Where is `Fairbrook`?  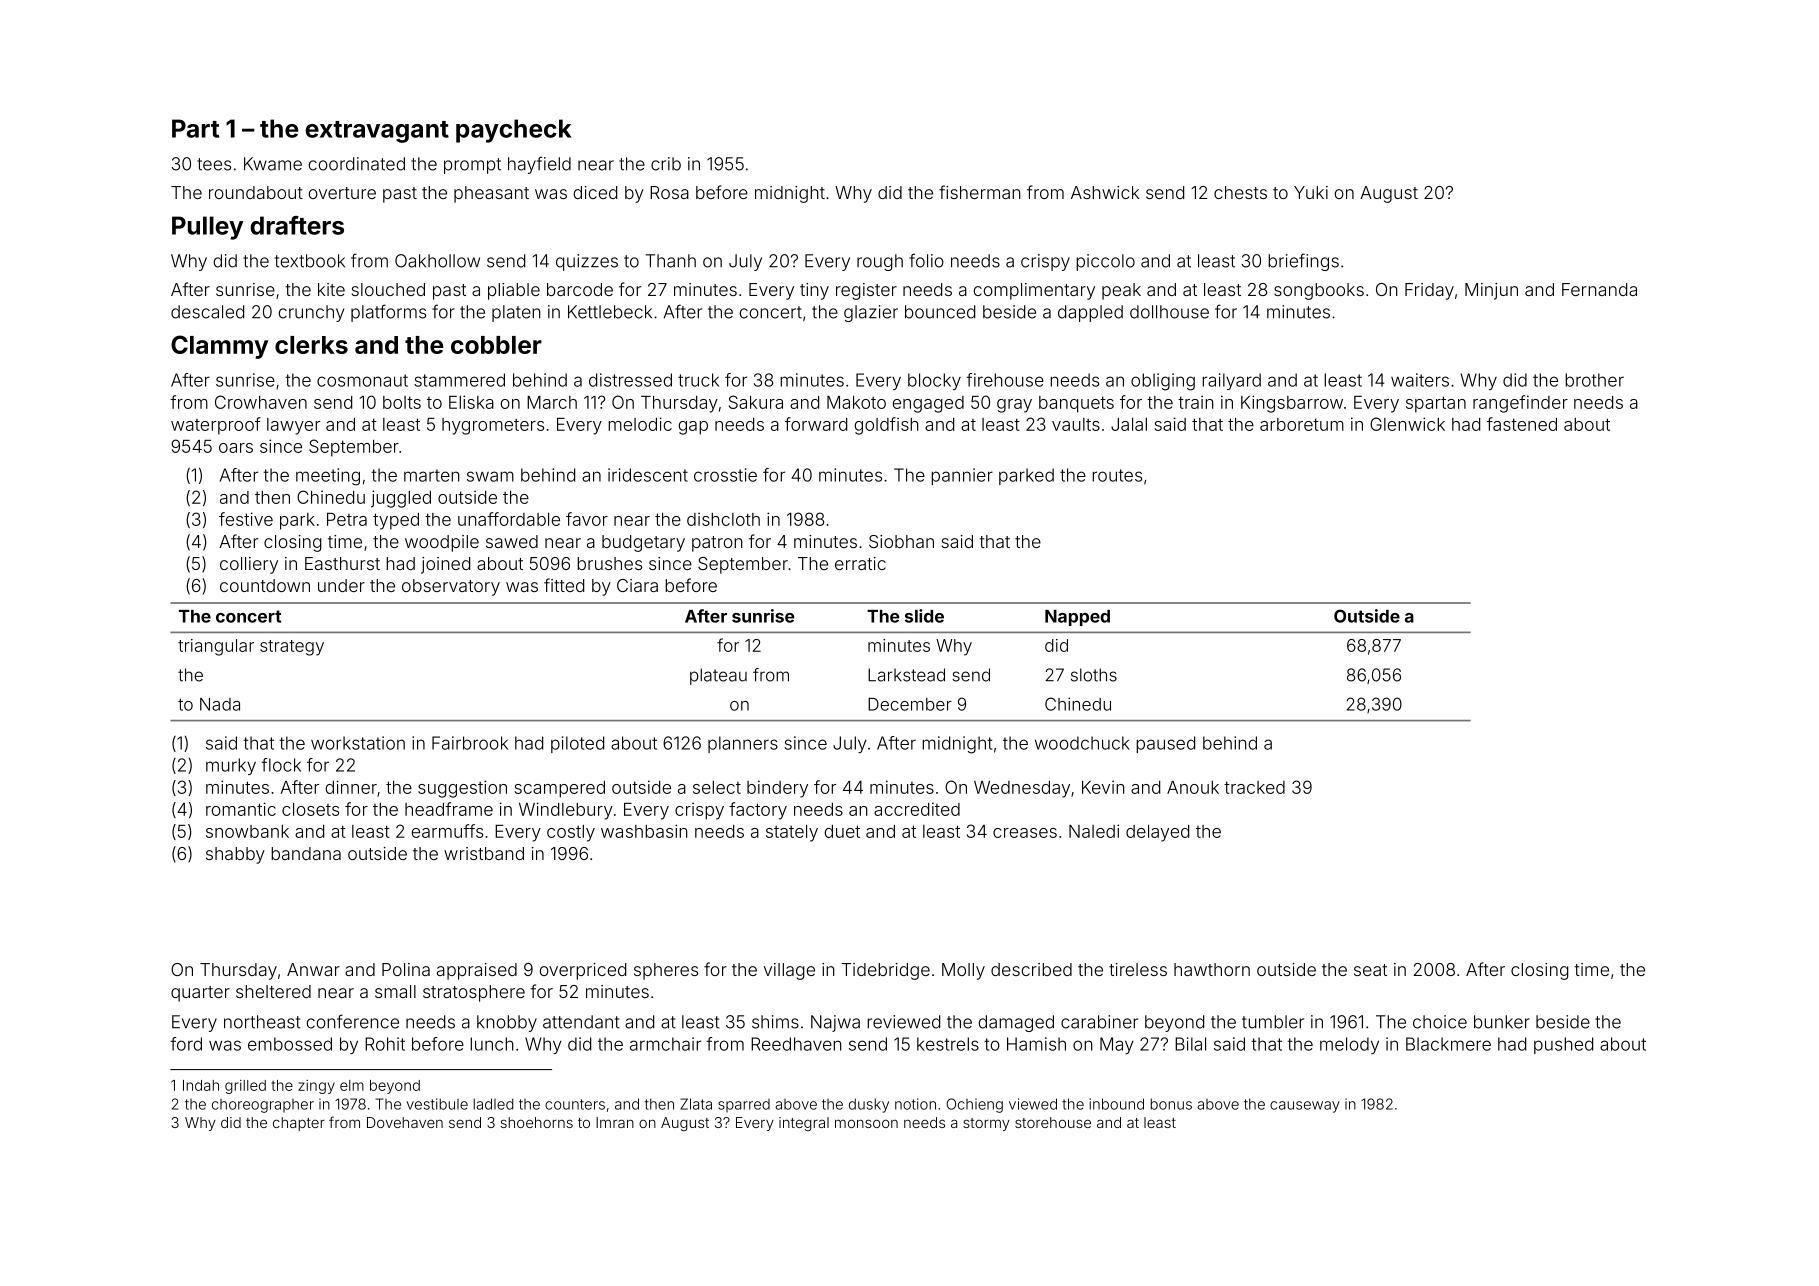 Fairbrook is located at coordinates (470, 743).
